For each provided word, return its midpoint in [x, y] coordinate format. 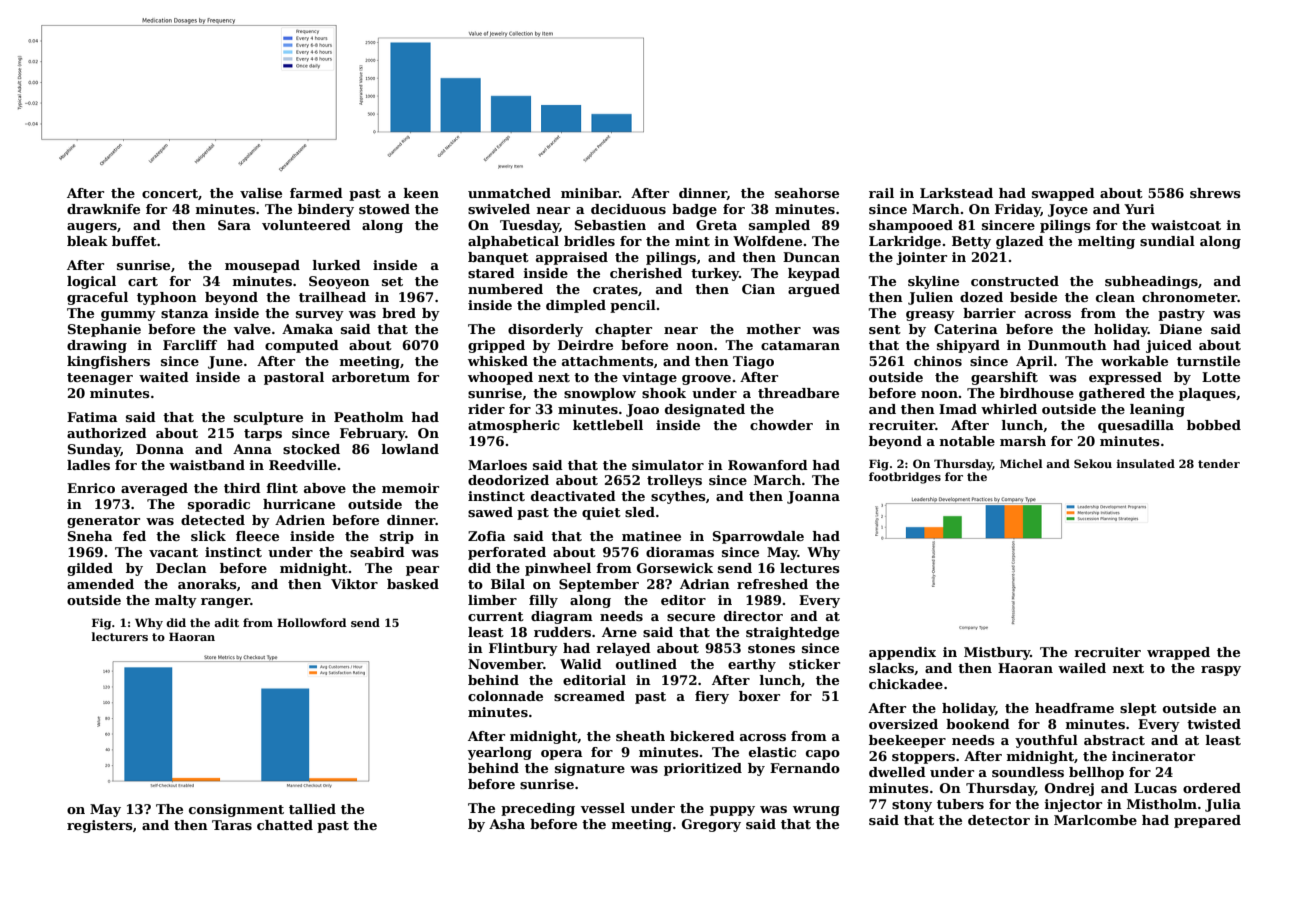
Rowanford [768, 465]
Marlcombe [1095, 820]
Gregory [711, 825]
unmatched [509, 193]
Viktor [354, 584]
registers [100, 826]
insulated [1146, 463]
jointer [921, 258]
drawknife [103, 209]
